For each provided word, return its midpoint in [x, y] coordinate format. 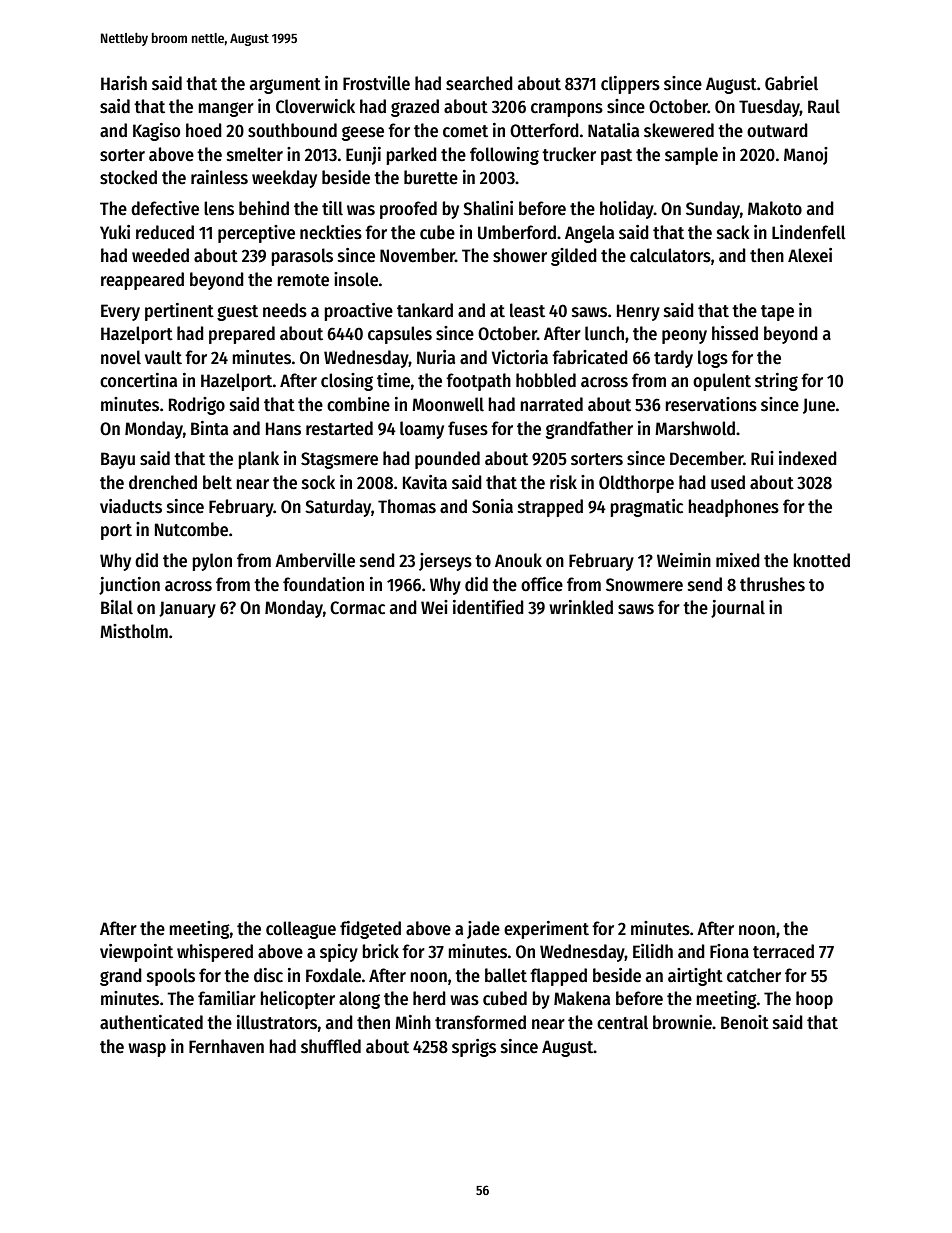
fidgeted [370, 930]
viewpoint [136, 953]
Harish [124, 83]
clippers [630, 85]
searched [479, 83]
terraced [783, 951]
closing [347, 382]
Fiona [729, 951]
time [393, 380]
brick [380, 951]
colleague [301, 930]
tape [777, 313]
